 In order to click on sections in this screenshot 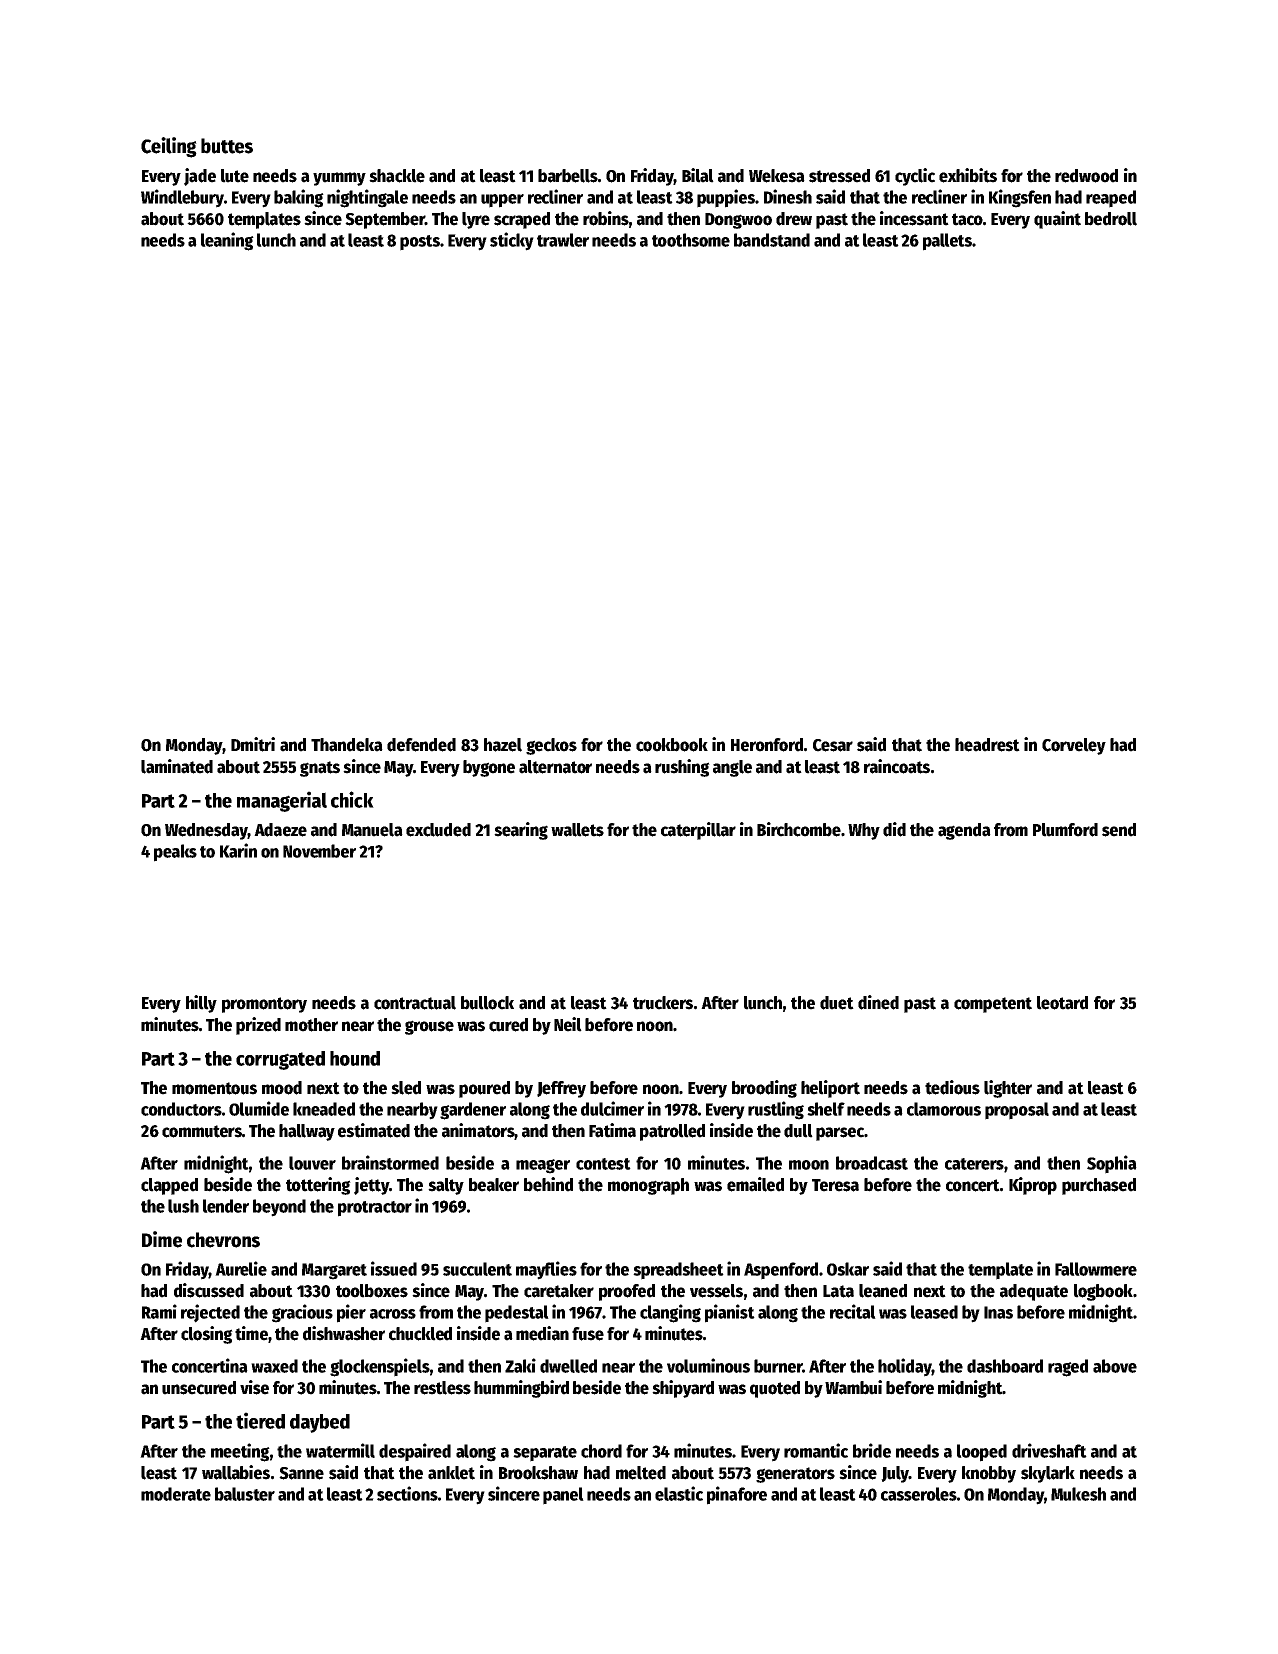, I will do `click(407, 1493)`.
